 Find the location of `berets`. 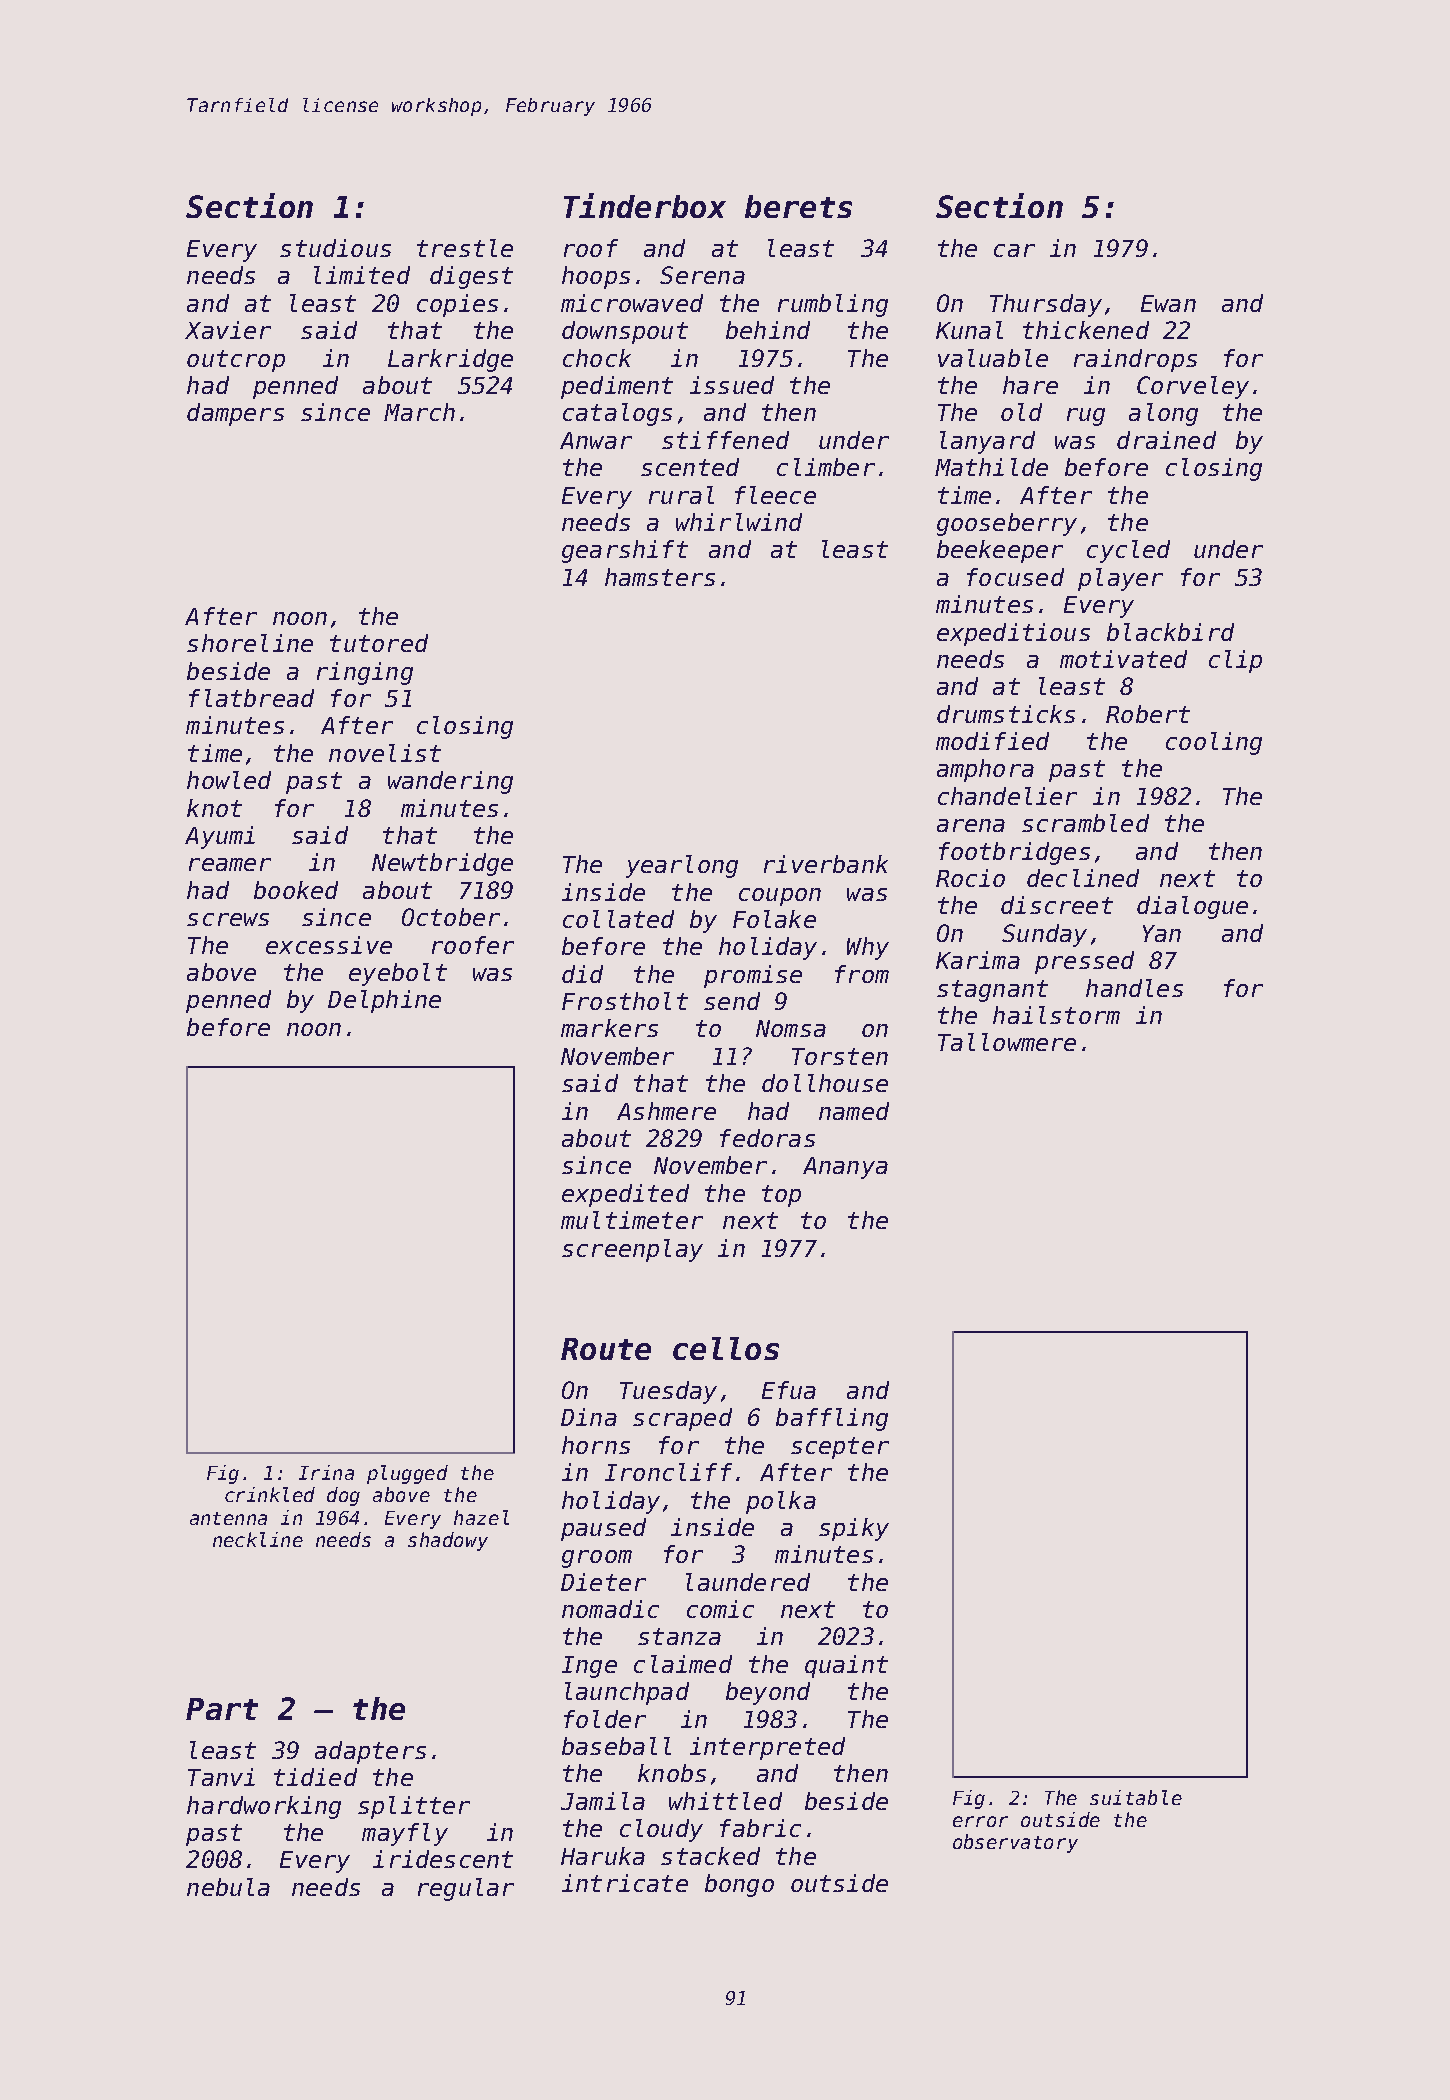

berets is located at coordinates (798, 206).
